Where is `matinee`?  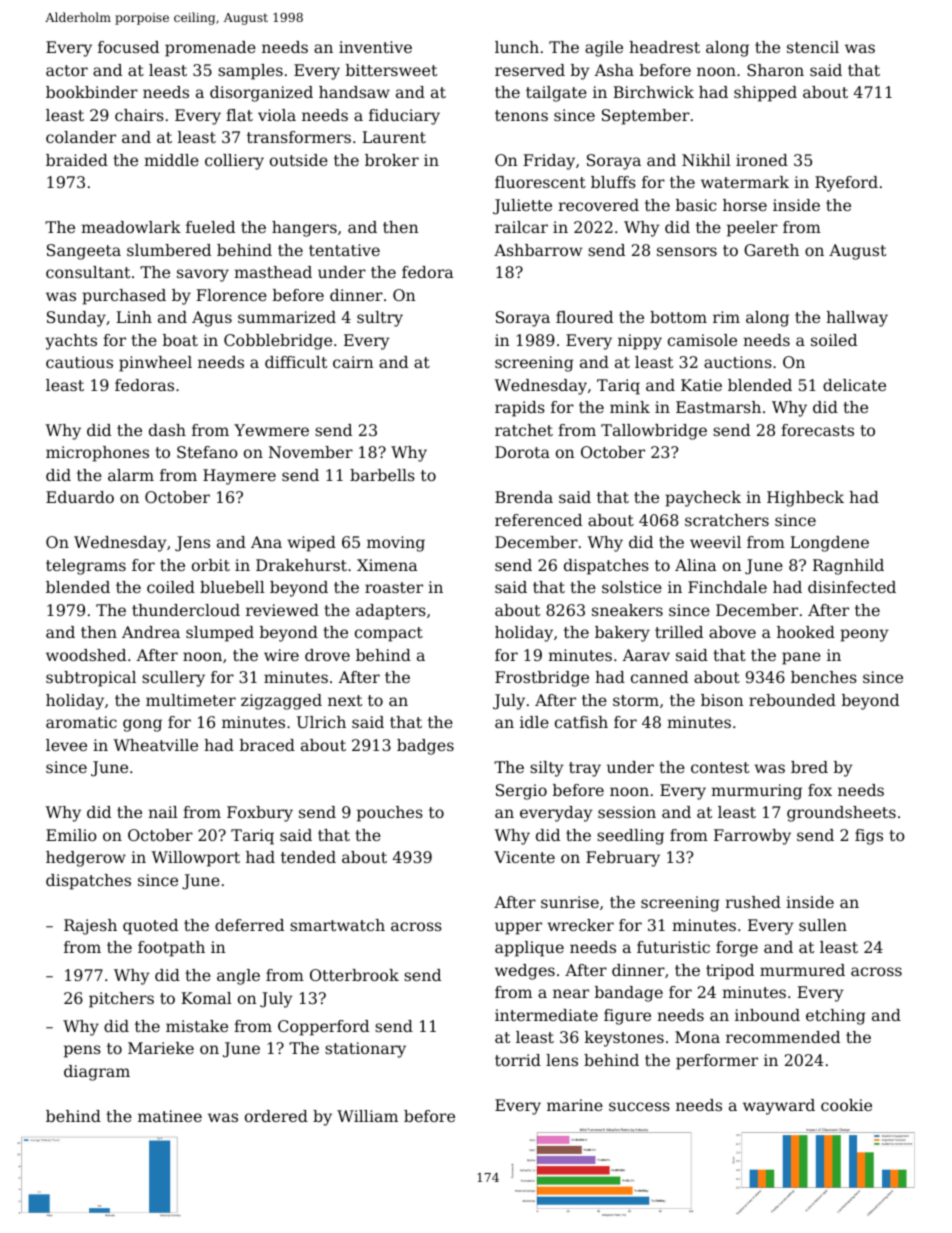
matinee is located at coordinates (170, 1116).
